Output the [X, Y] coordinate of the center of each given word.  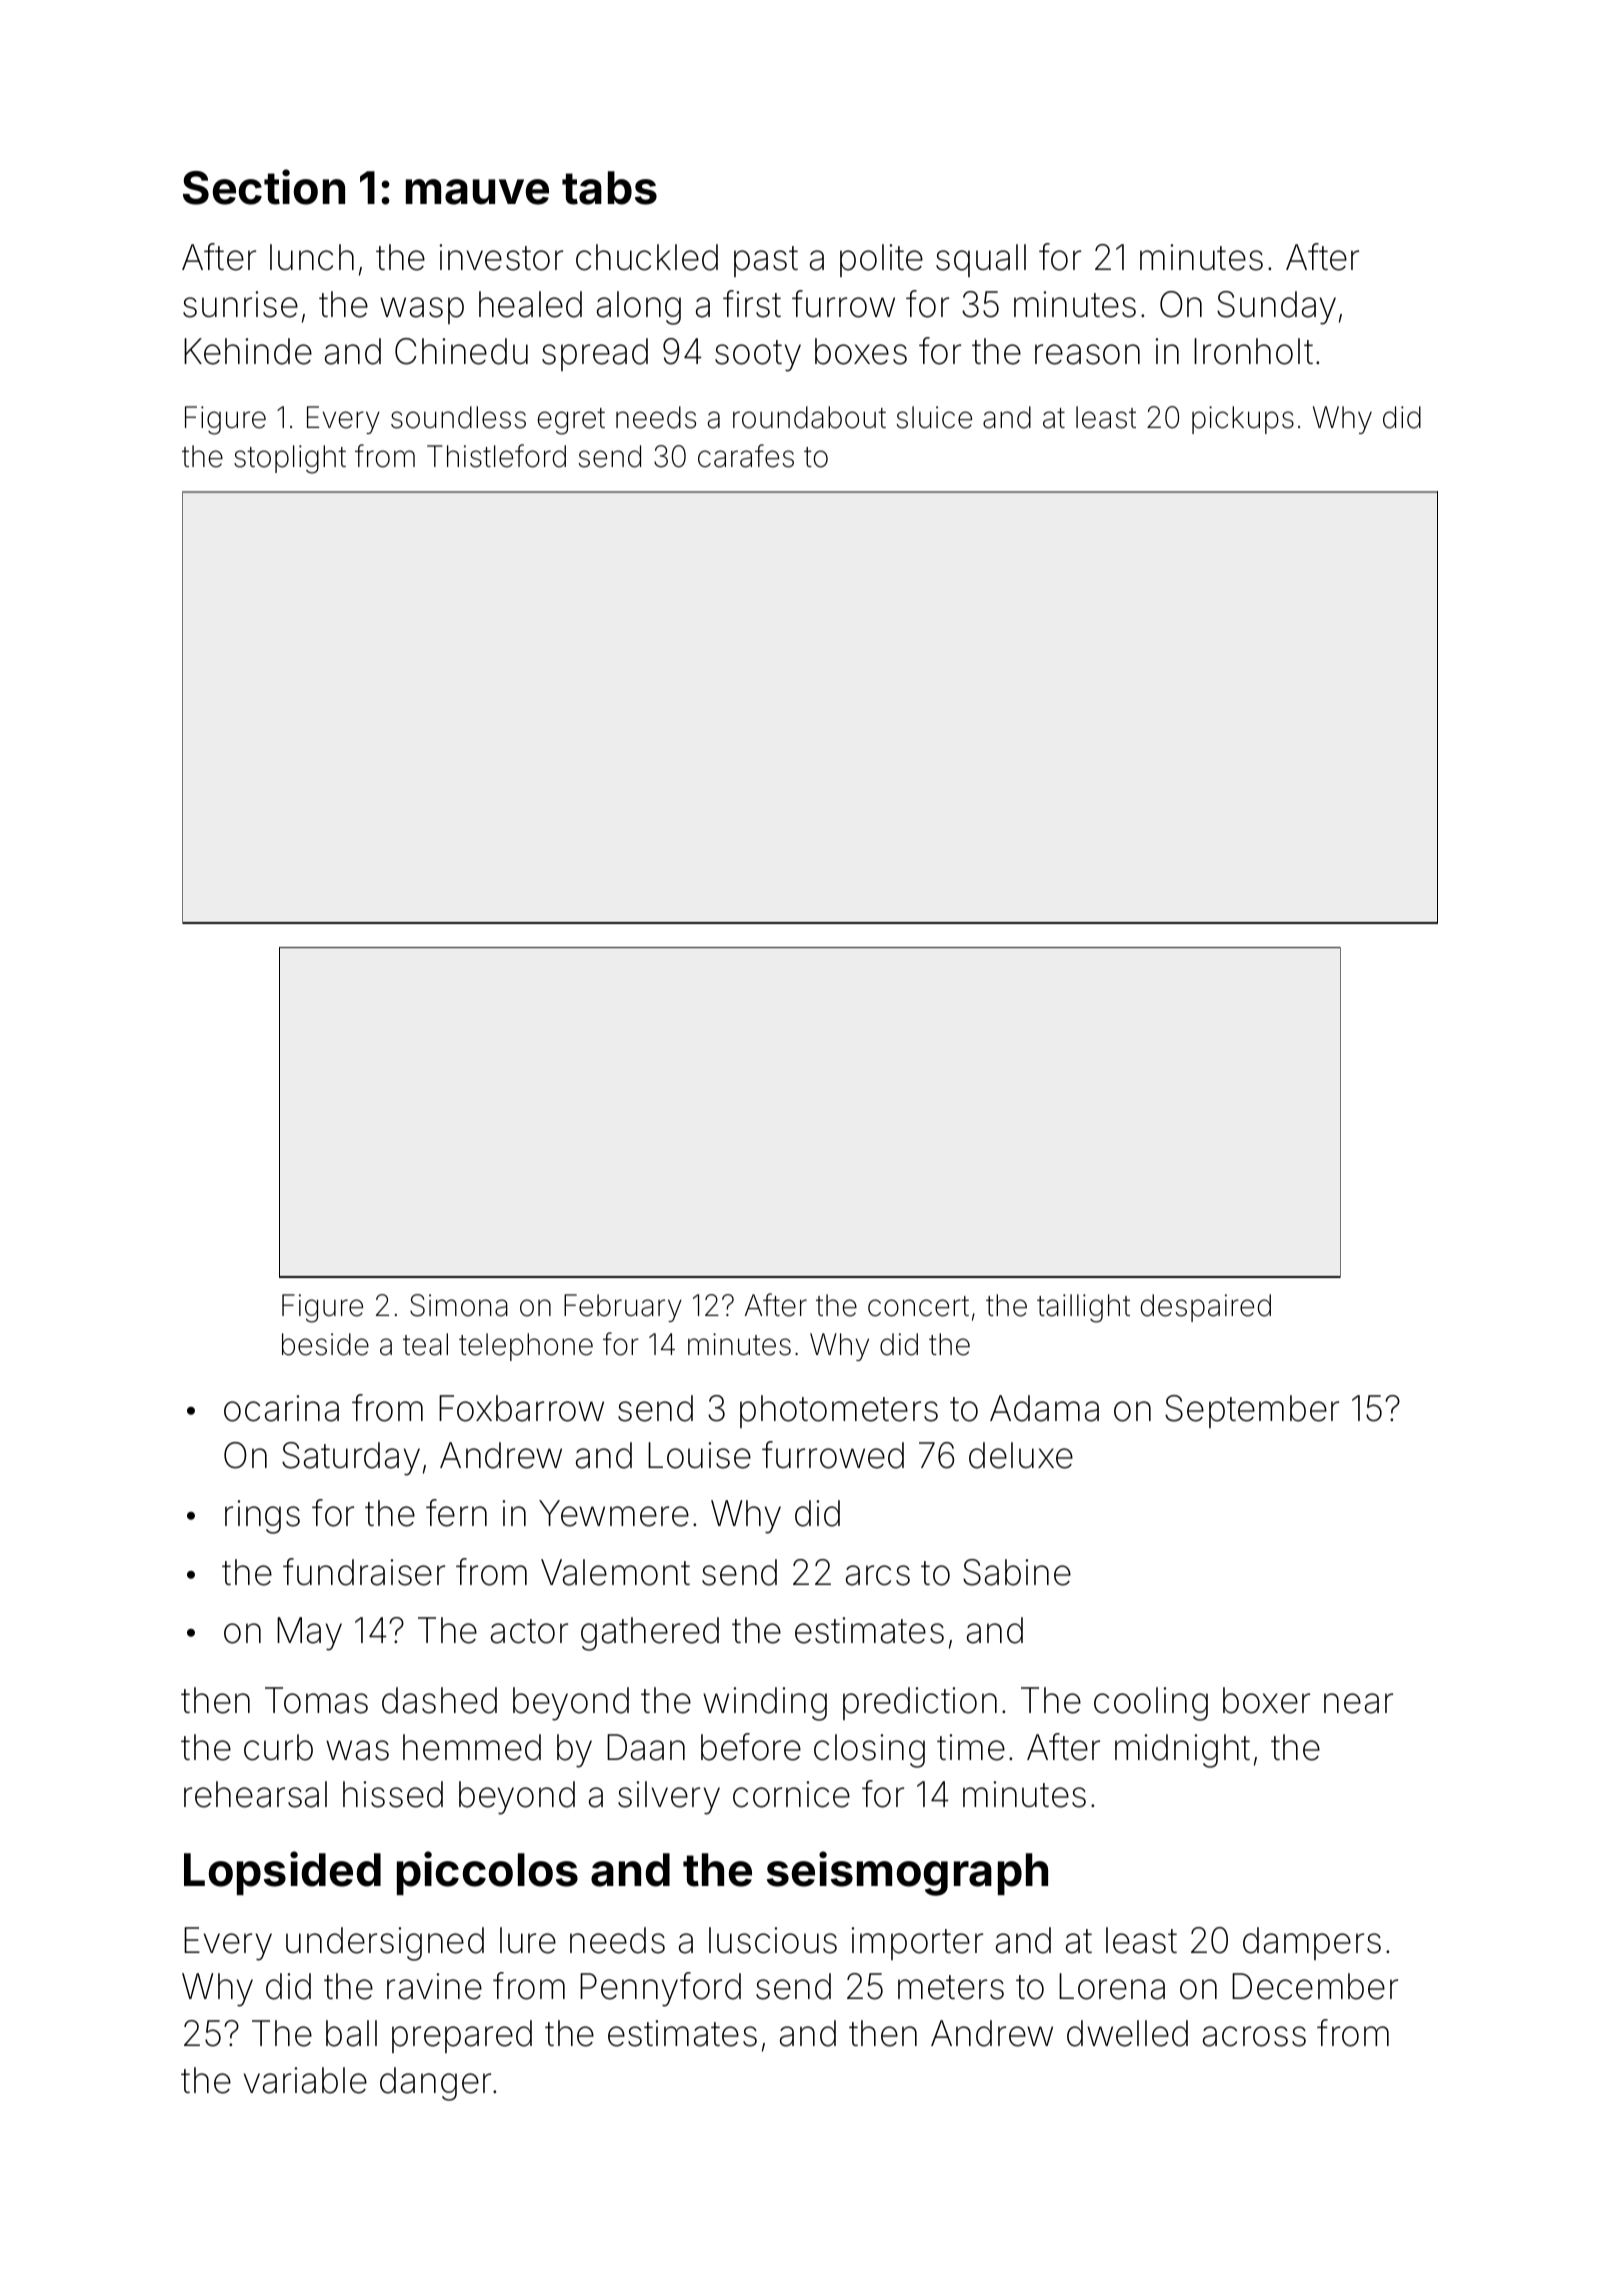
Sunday [1276, 308]
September [1252, 1411]
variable [305, 2080]
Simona [459, 1305]
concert [918, 1306]
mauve [477, 192]
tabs [609, 188]
